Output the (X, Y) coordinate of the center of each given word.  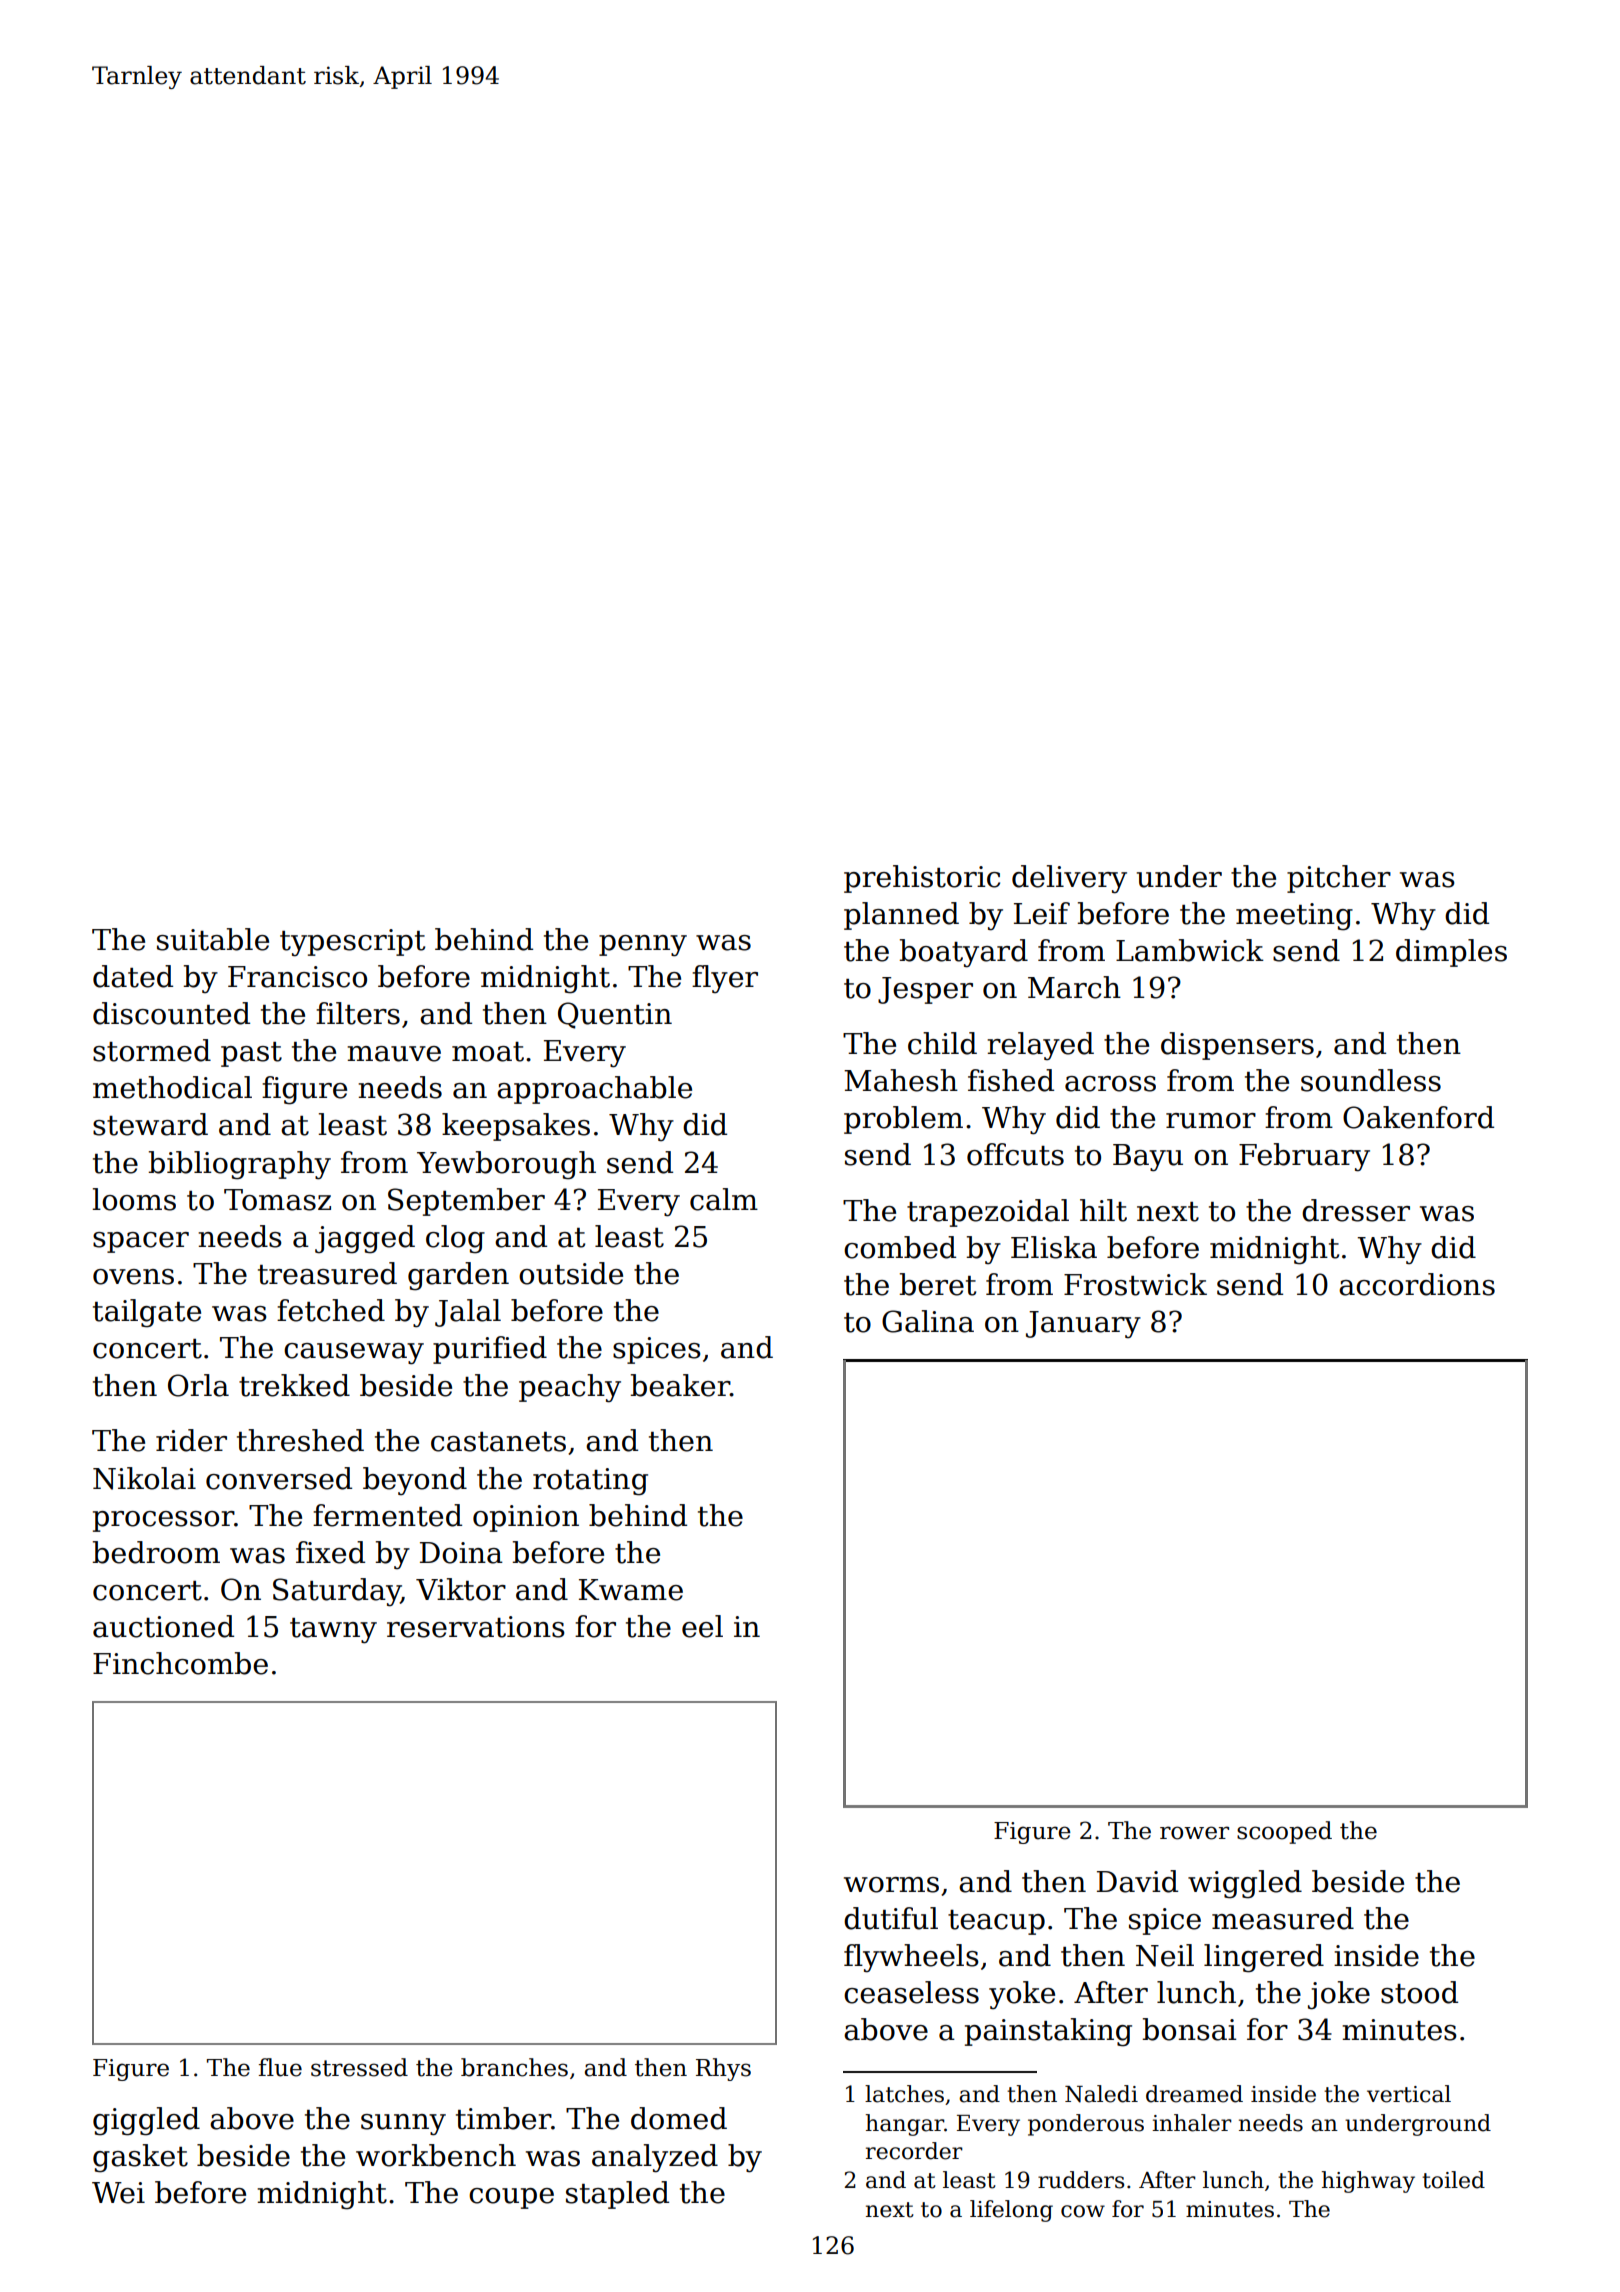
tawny (333, 1631)
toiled (1453, 2180)
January (1083, 1324)
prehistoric (922, 879)
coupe (511, 2198)
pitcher (1339, 879)
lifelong (1011, 2211)
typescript (352, 943)
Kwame (631, 1590)
